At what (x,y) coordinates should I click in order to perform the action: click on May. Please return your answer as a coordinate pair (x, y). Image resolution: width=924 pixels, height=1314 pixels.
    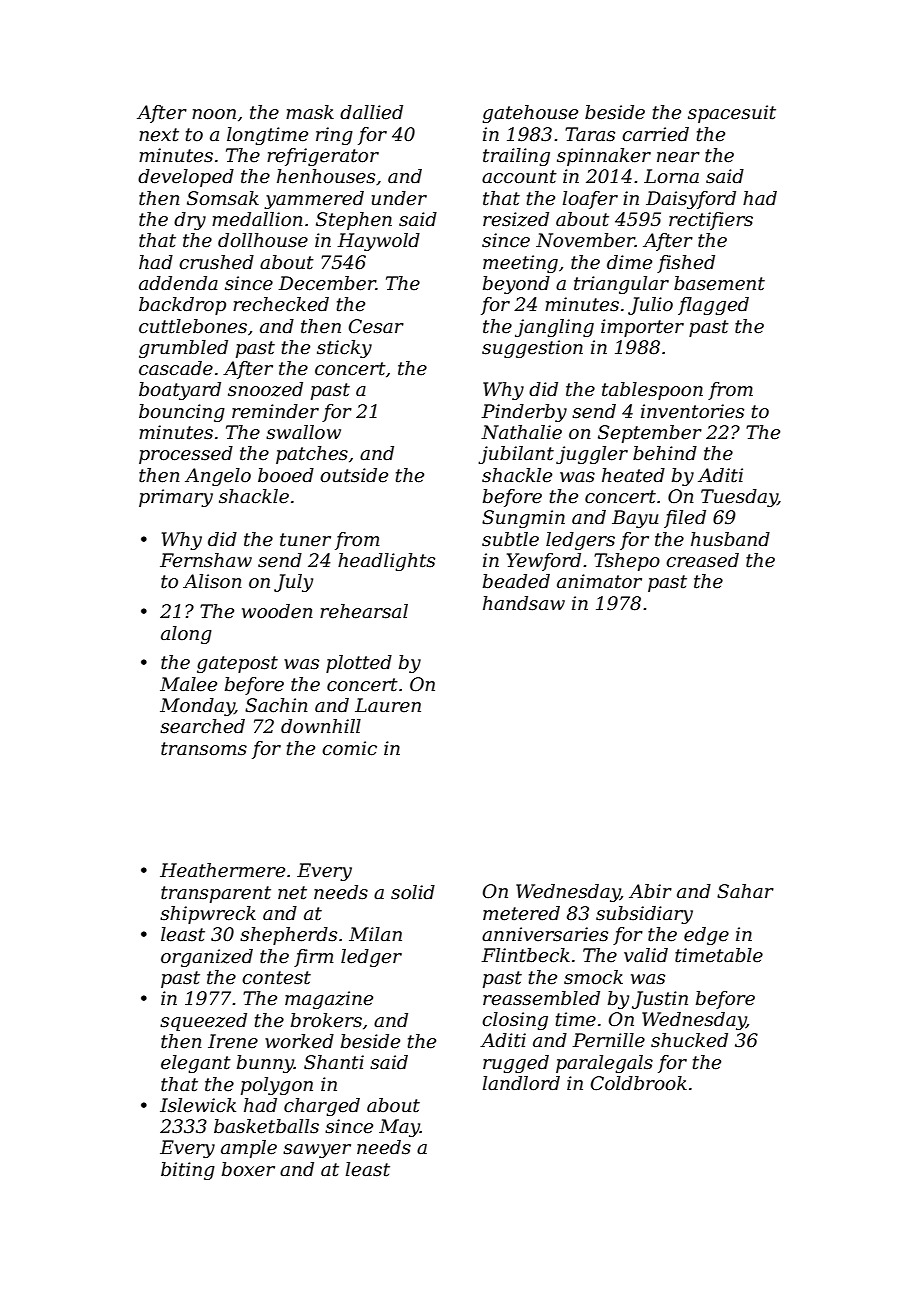
    Looking at the image, I should click on (399, 1128).
